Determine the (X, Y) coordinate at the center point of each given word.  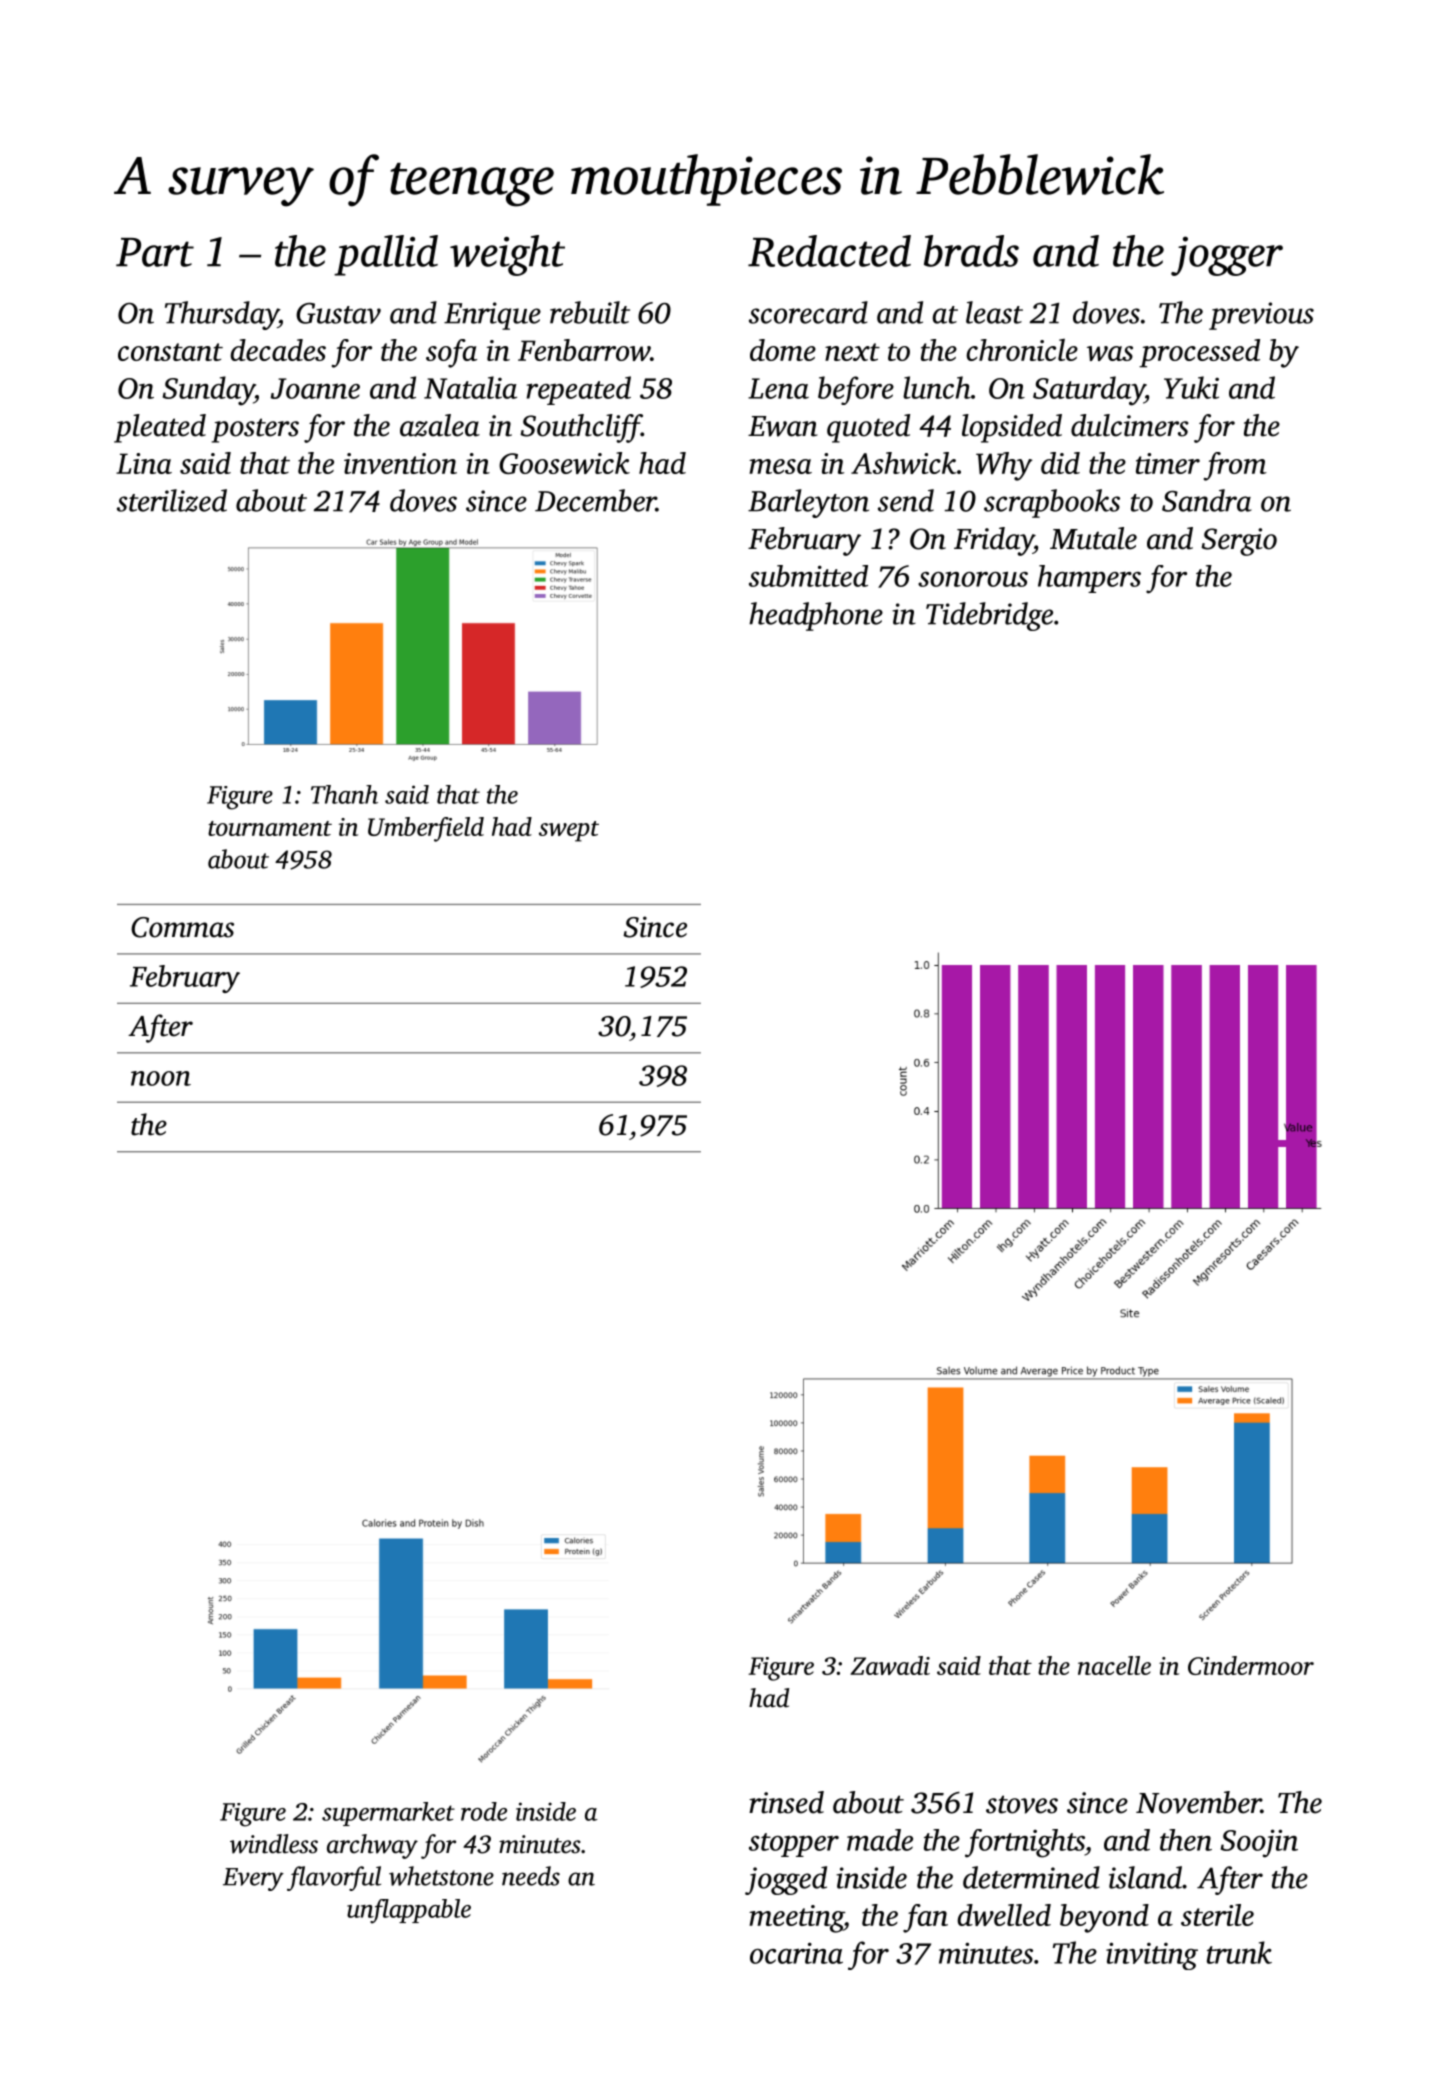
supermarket (388, 1814)
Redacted (829, 251)
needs (531, 1876)
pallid (386, 255)
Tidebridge (989, 616)
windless (274, 1844)
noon (161, 1078)
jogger (1227, 256)
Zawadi (890, 1665)
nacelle (1114, 1665)
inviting (1152, 1956)
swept (569, 831)
